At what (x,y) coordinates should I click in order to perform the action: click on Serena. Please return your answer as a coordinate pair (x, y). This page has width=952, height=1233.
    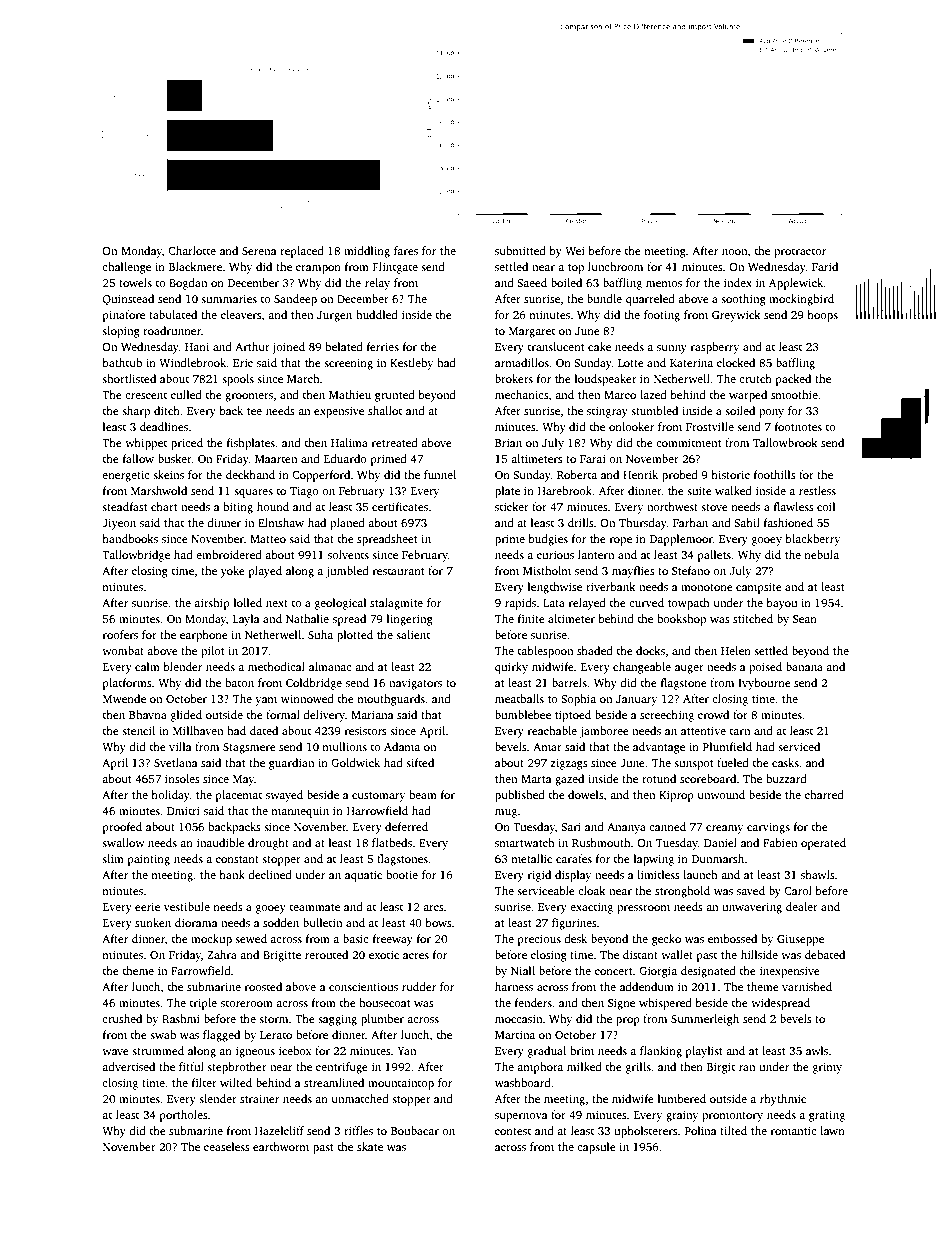
    Looking at the image, I should click on (259, 251).
